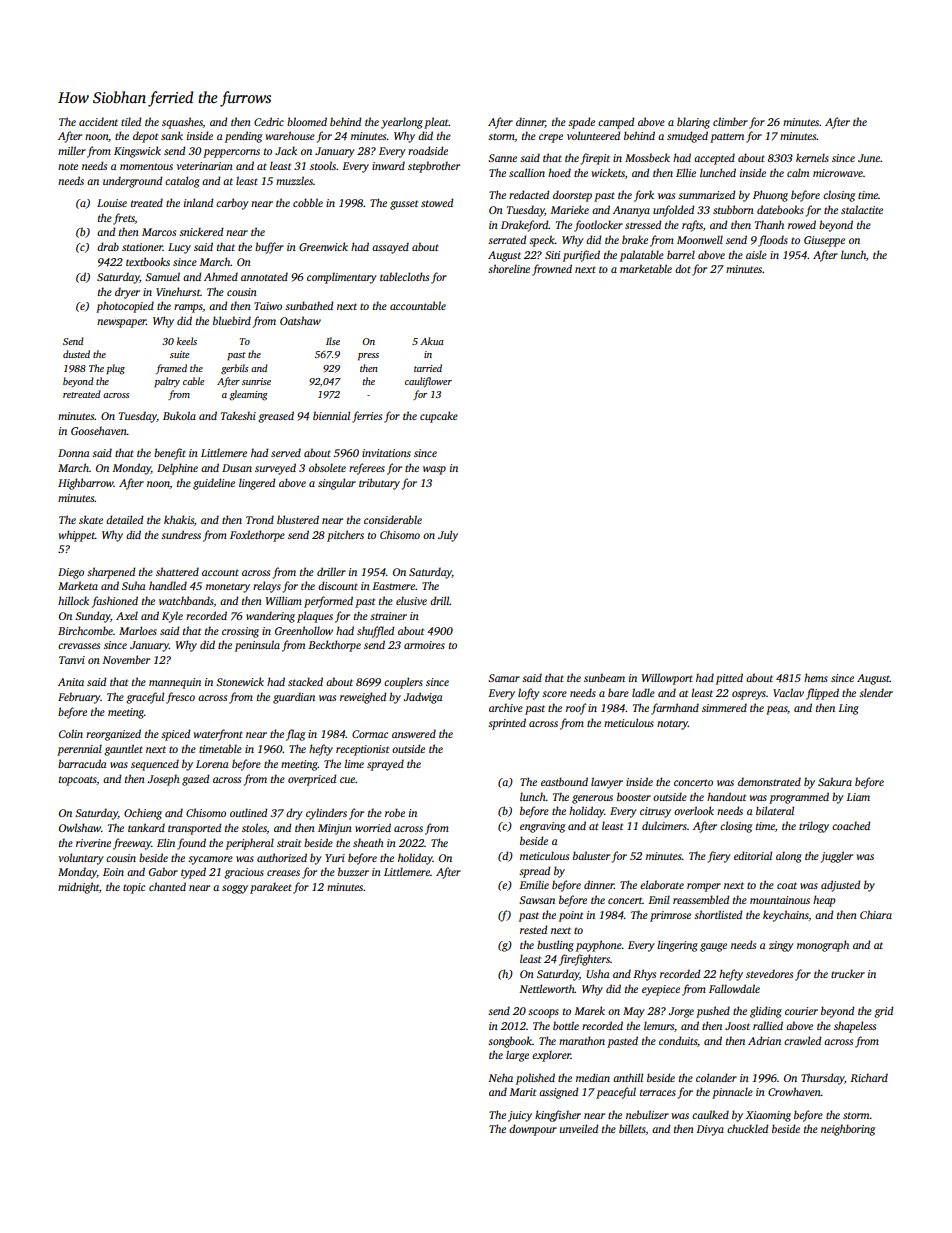 The height and width of the screenshot is (1233, 952). I want to click on accident, so click(98, 121).
